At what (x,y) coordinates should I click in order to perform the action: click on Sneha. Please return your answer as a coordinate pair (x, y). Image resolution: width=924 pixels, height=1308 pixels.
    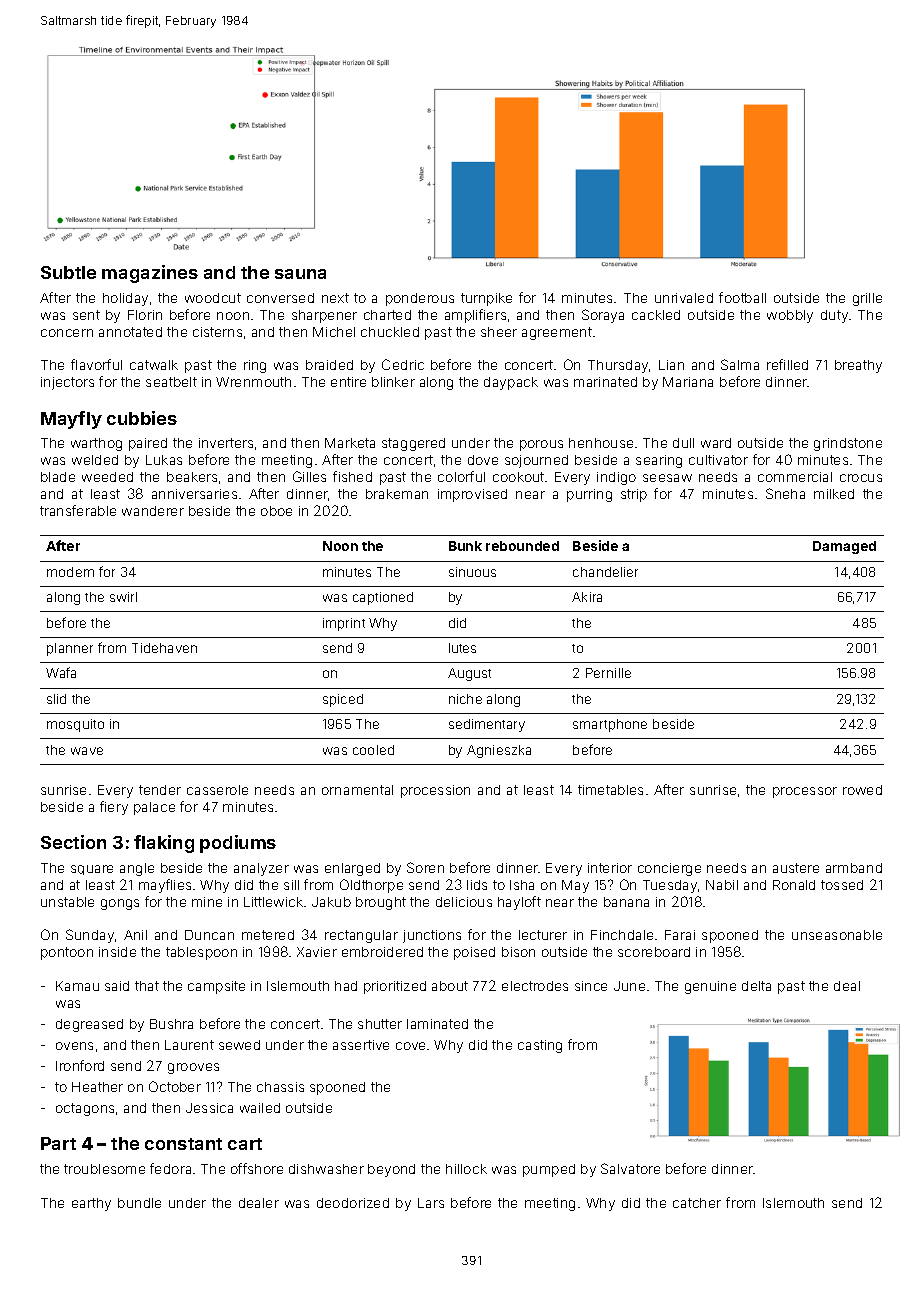
    Looking at the image, I should click on (785, 493).
